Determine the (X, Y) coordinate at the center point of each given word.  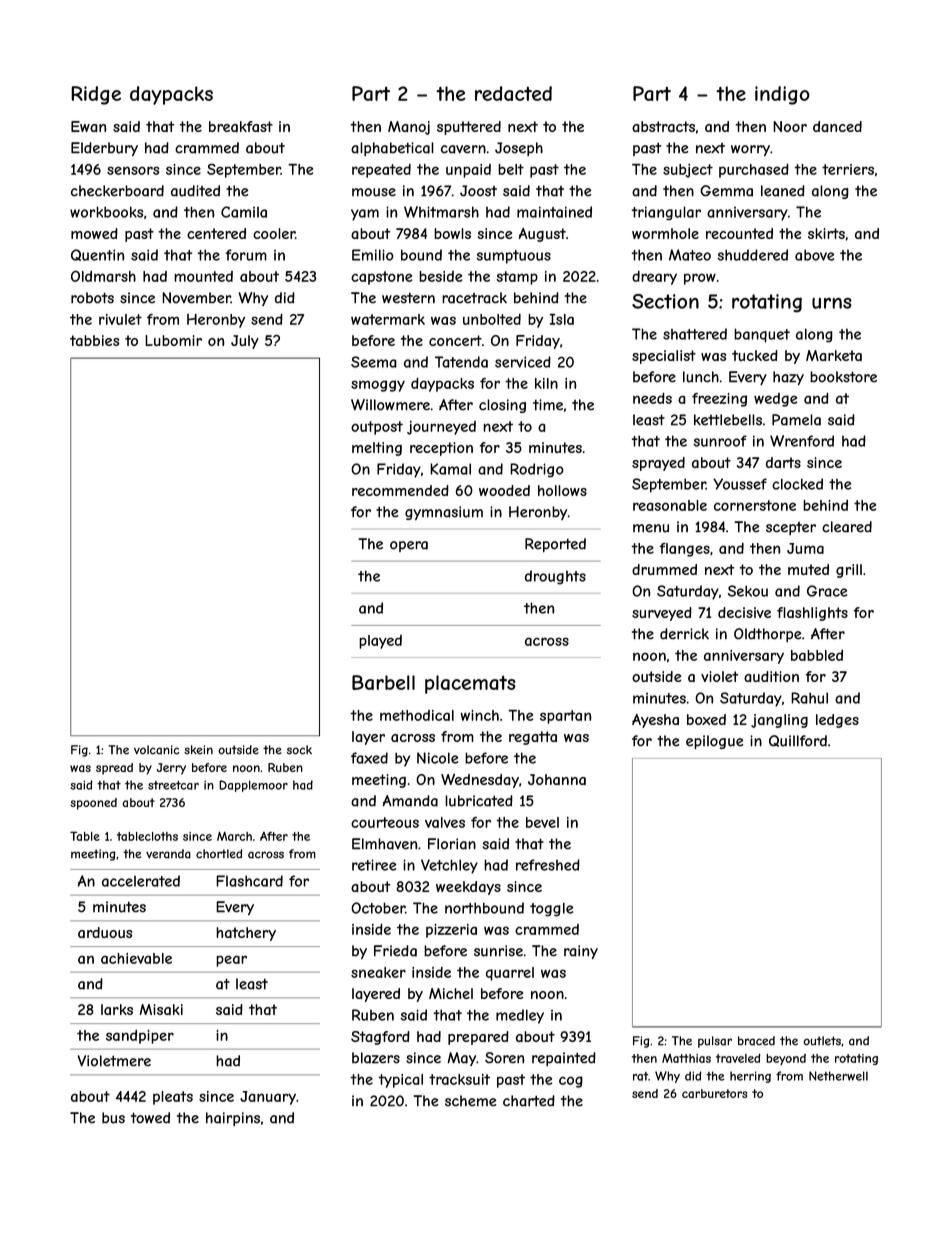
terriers (848, 169)
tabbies (94, 340)
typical (401, 1081)
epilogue (714, 742)
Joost (478, 191)
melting (377, 449)
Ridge (96, 95)
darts (783, 462)
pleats (173, 1098)
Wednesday (480, 781)
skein (198, 750)
